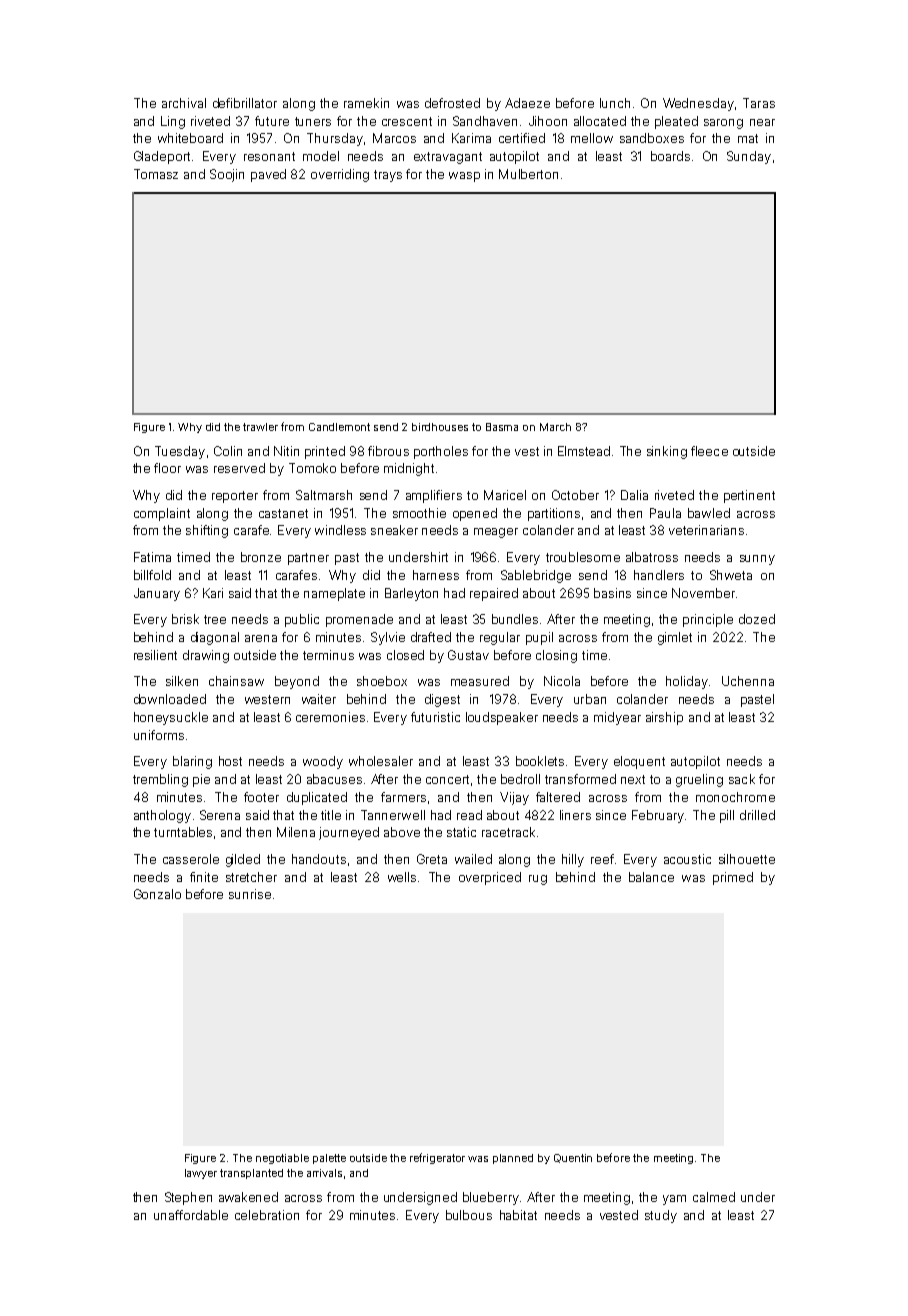 This page has width=908, height=1316. I want to click on farmers, so click(403, 797).
